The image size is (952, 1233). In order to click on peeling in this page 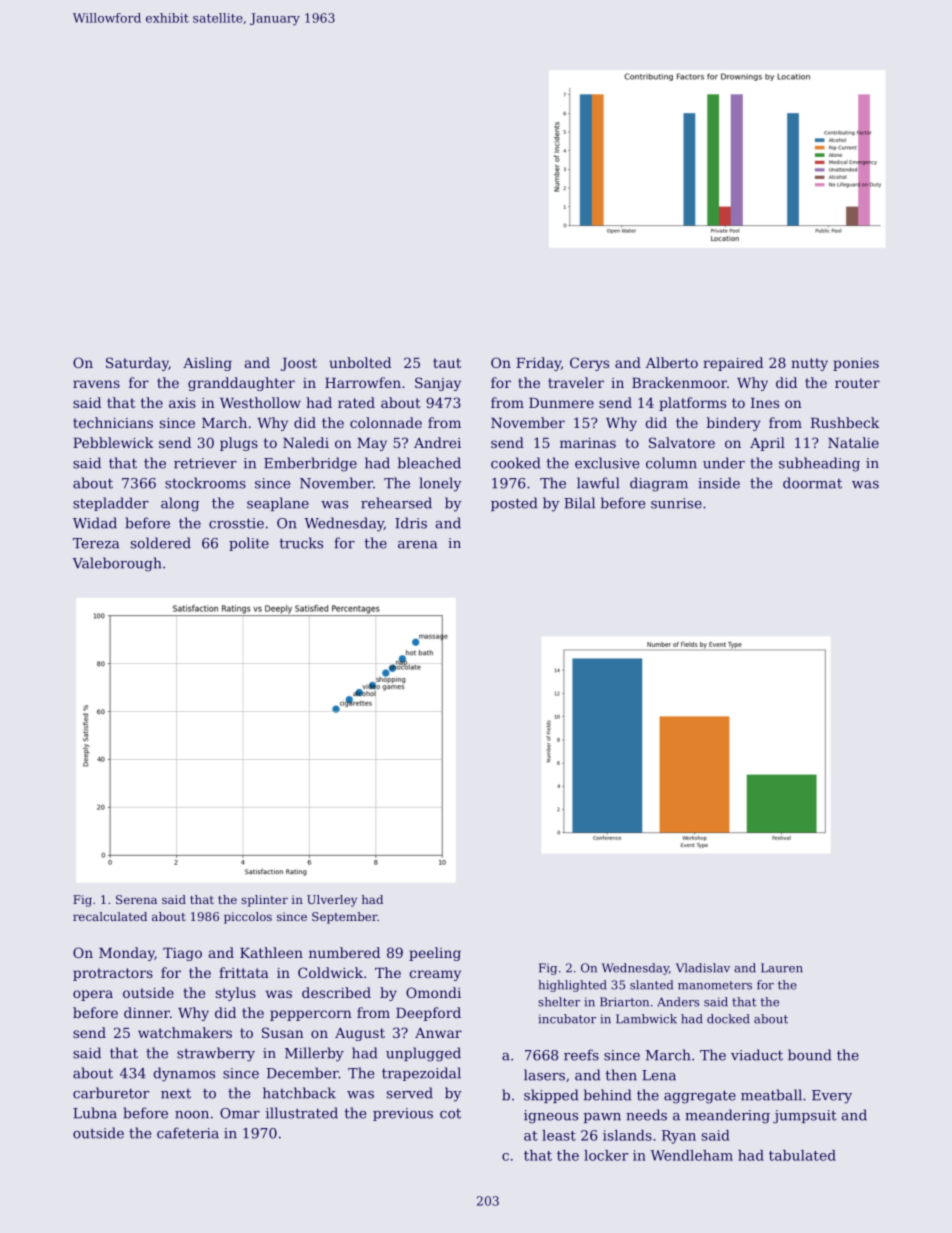, I will do `click(435, 954)`.
